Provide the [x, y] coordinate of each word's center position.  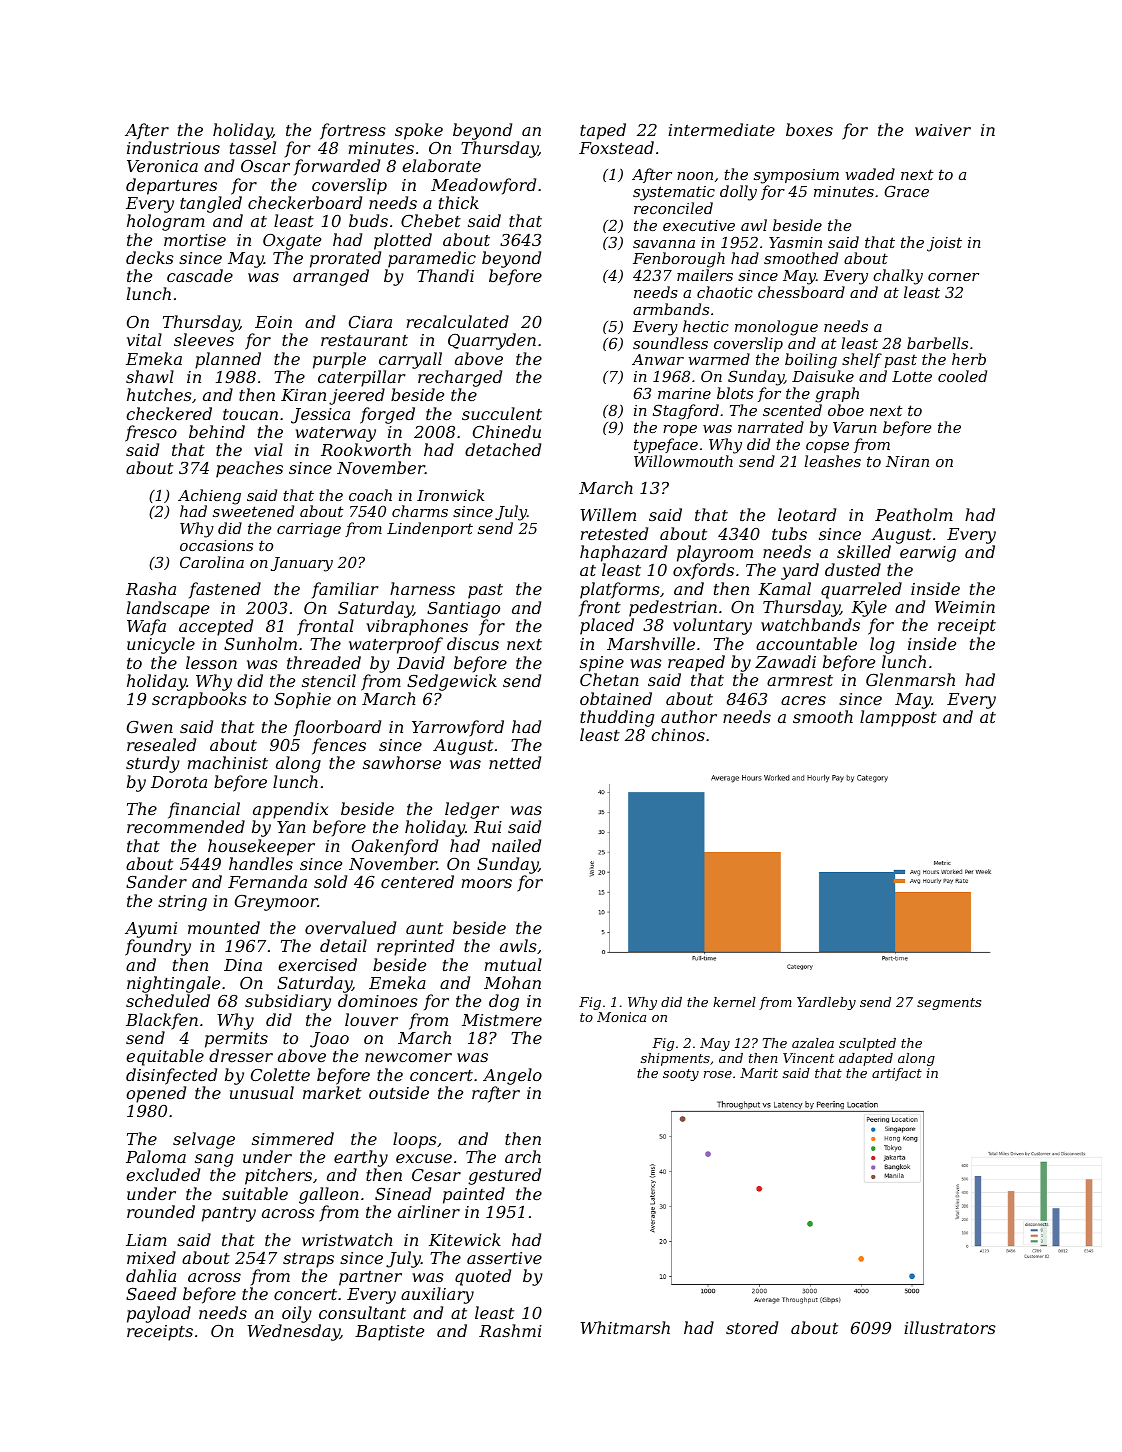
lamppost [898, 718]
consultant [362, 1312]
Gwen [150, 727]
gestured [504, 1176]
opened [156, 1094]
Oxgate [292, 242]
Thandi [445, 275]
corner [953, 277]
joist [944, 244]
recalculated [458, 321]
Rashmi [510, 1330]
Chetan [609, 679]
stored [752, 1327]
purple [339, 360]
